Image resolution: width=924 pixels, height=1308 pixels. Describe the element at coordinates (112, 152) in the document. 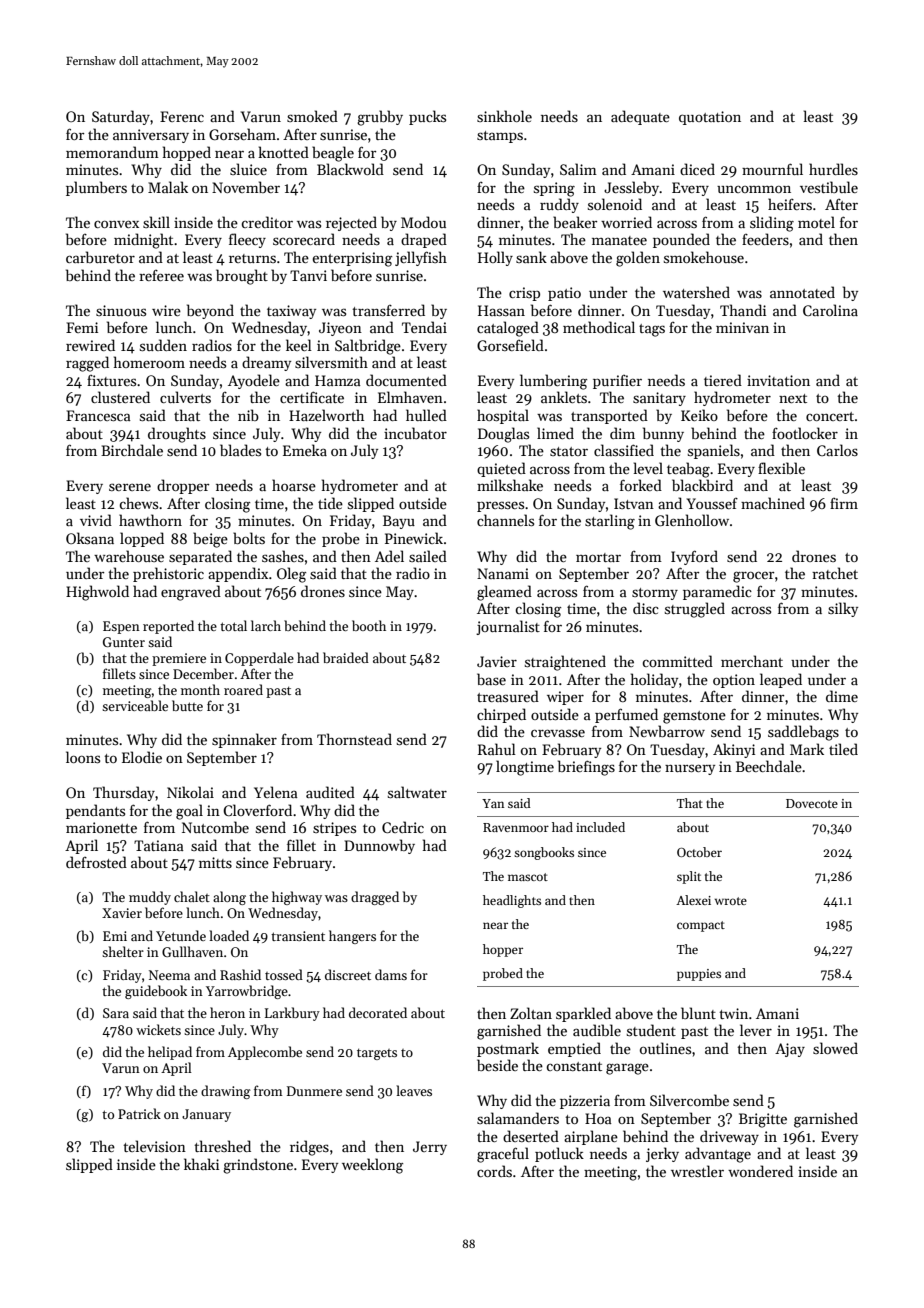

I see `memorandum` at that location.
